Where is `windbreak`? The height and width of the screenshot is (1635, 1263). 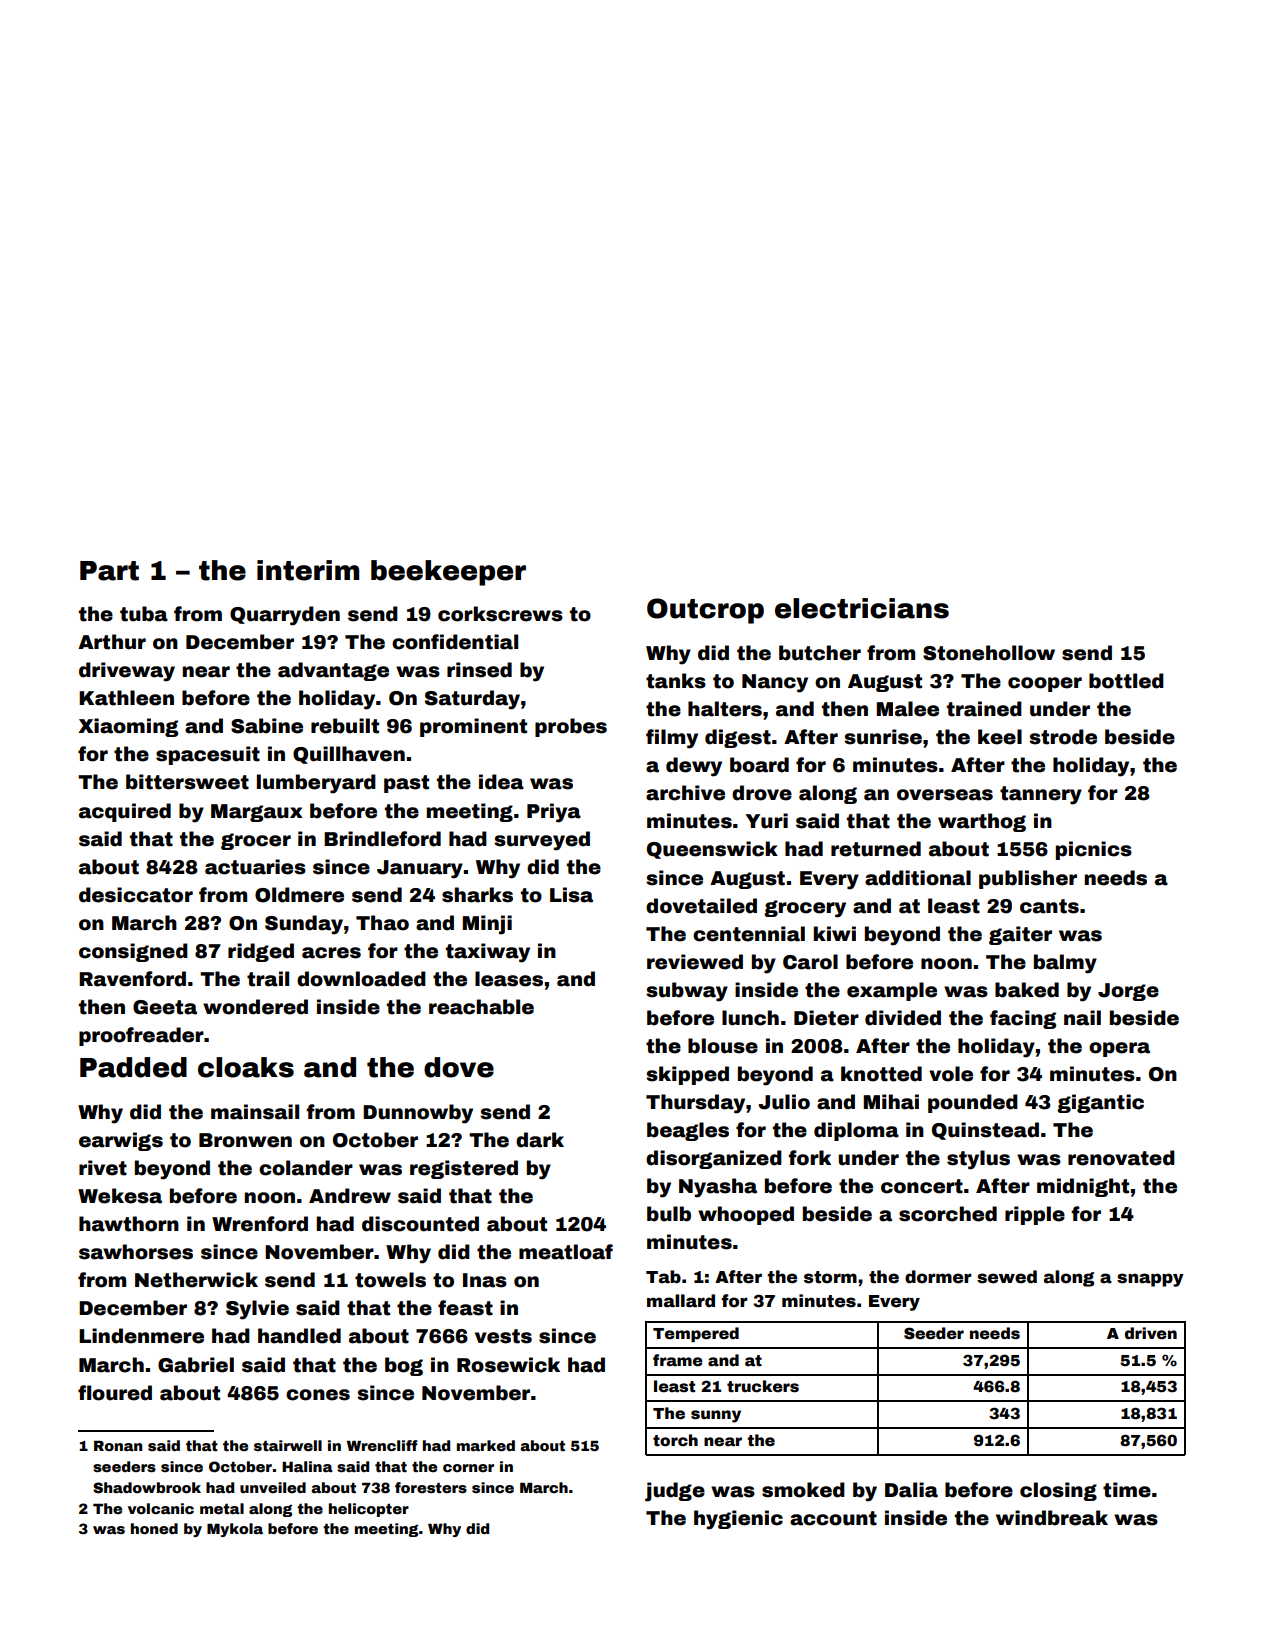
windbreak is located at coordinates (1052, 1518).
